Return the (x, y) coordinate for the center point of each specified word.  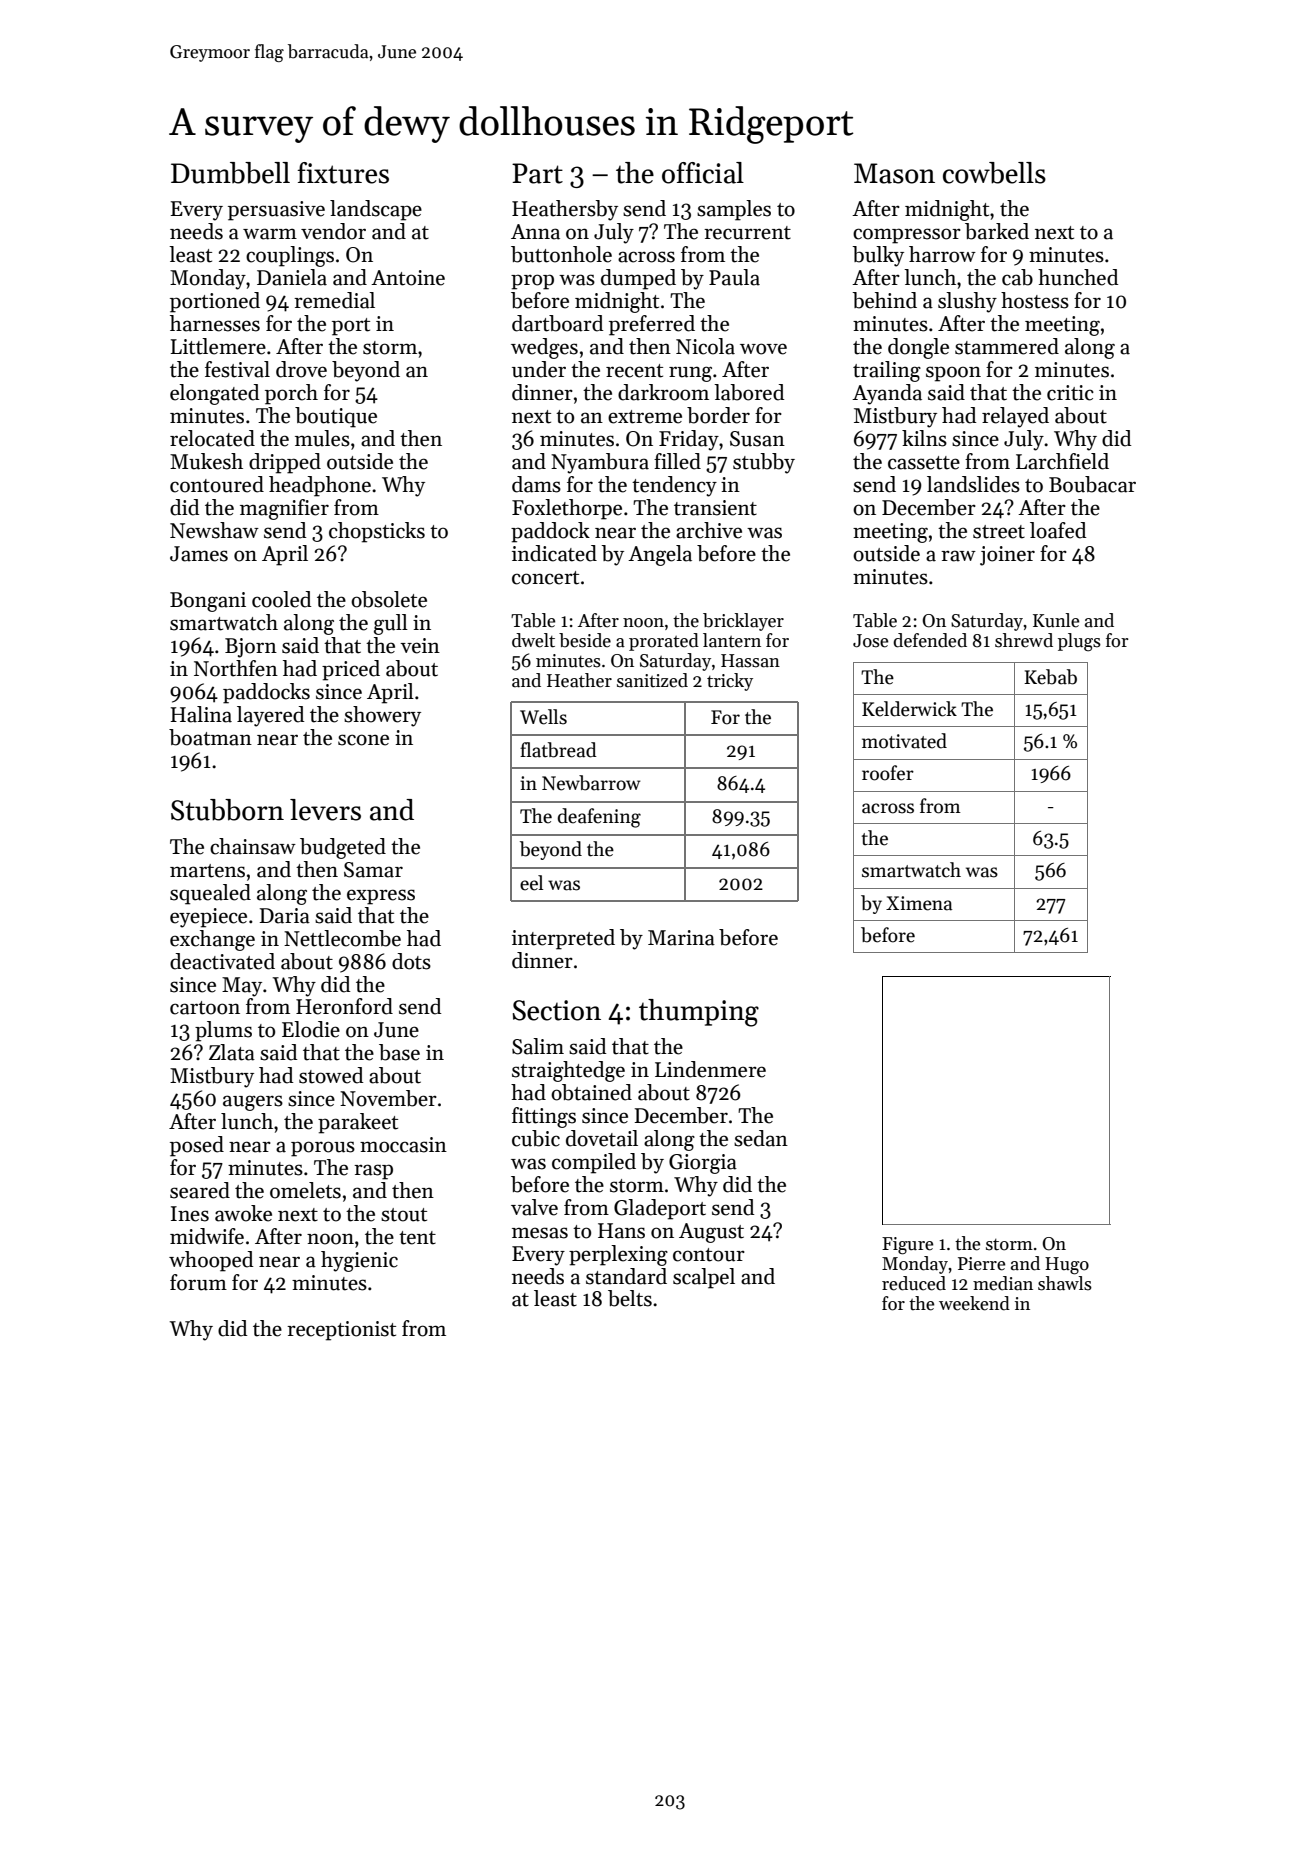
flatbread (558, 750)
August (711, 1233)
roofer (888, 773)
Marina (681, 938)
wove (763, 349)
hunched (1078, 277)
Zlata (232, 1052)
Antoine (408, 278)
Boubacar (1092, 484)
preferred (652, 325)
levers (325, 810)
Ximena (919, 903)
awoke (243, 1213)
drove (301, 369)
